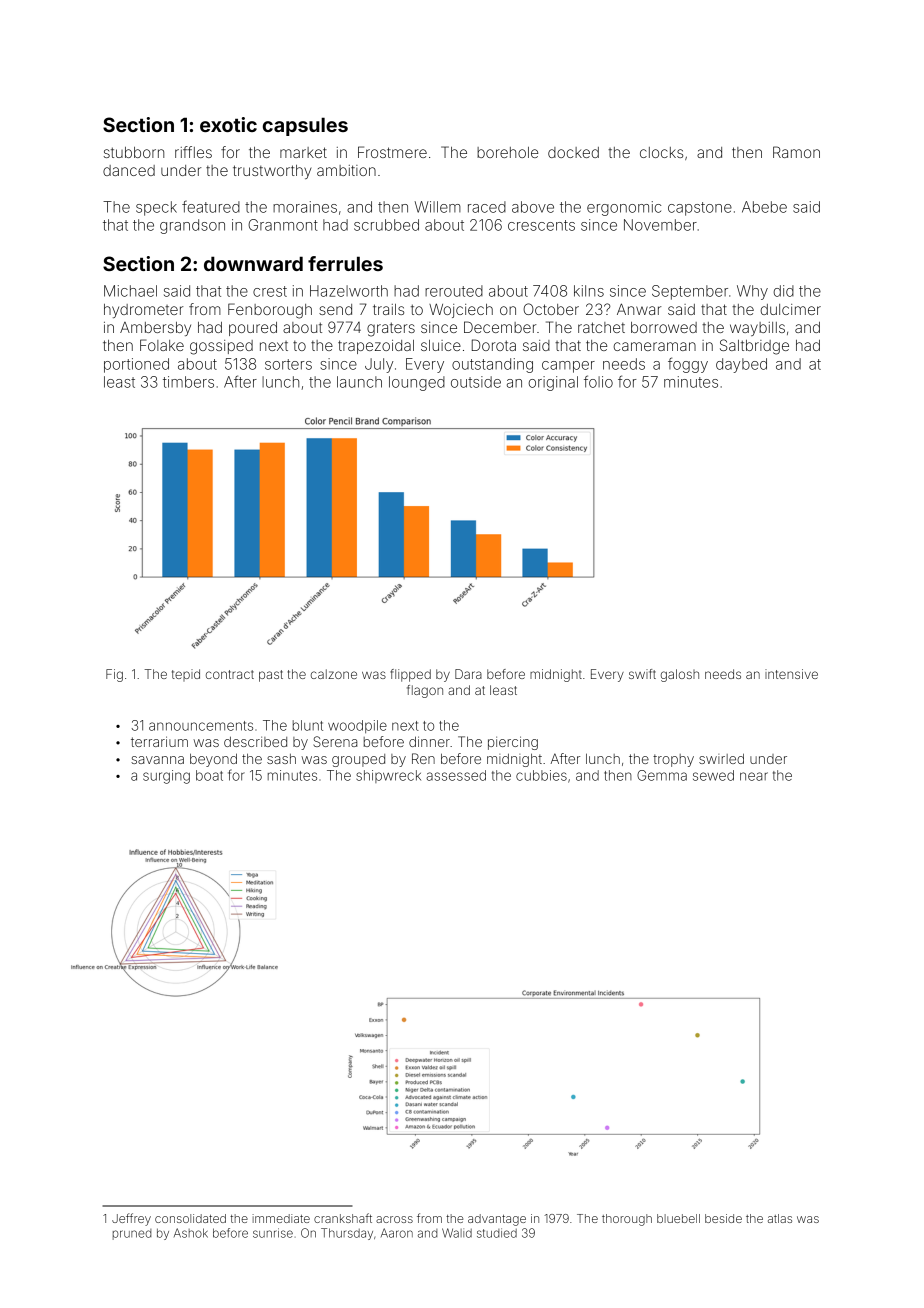 Image resolution: width=924 pixels, height=1308 pixels. I want to click on Michael, so click(130, 291).
